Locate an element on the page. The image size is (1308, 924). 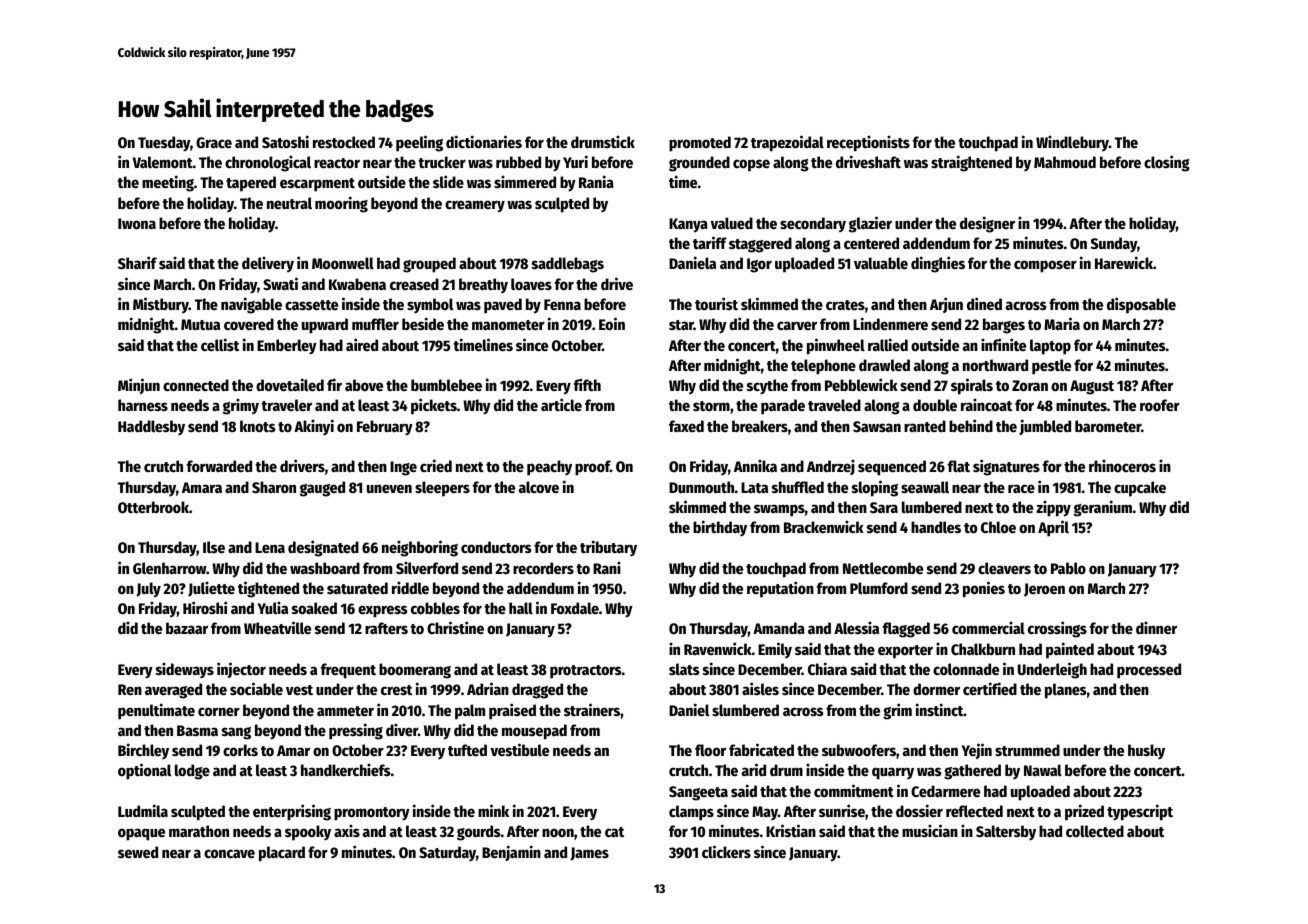
James is located at coordinates (590, 854).
